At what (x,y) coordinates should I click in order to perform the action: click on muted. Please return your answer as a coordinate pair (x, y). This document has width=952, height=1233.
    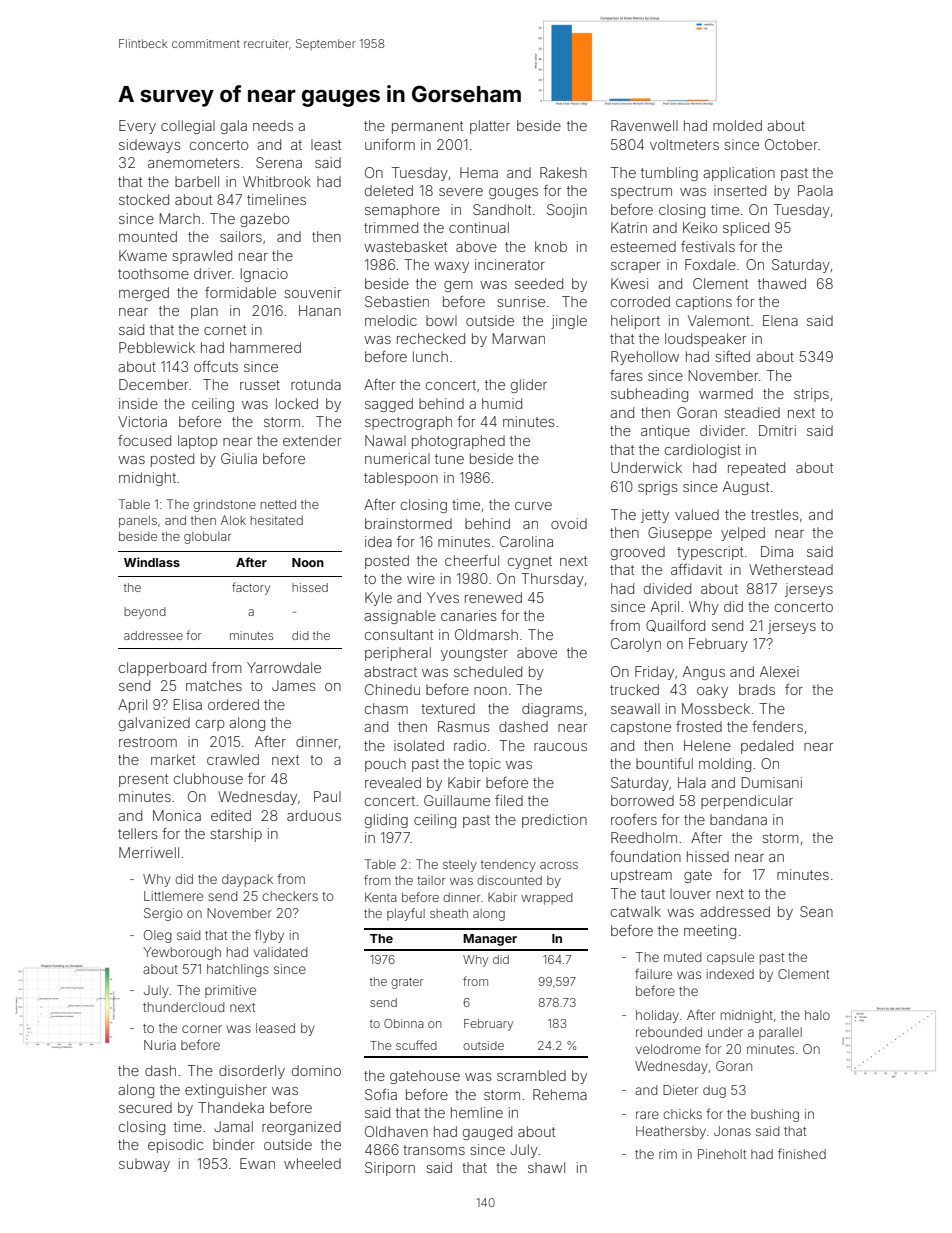
    Looking at the image, I should click on (682, 957).
